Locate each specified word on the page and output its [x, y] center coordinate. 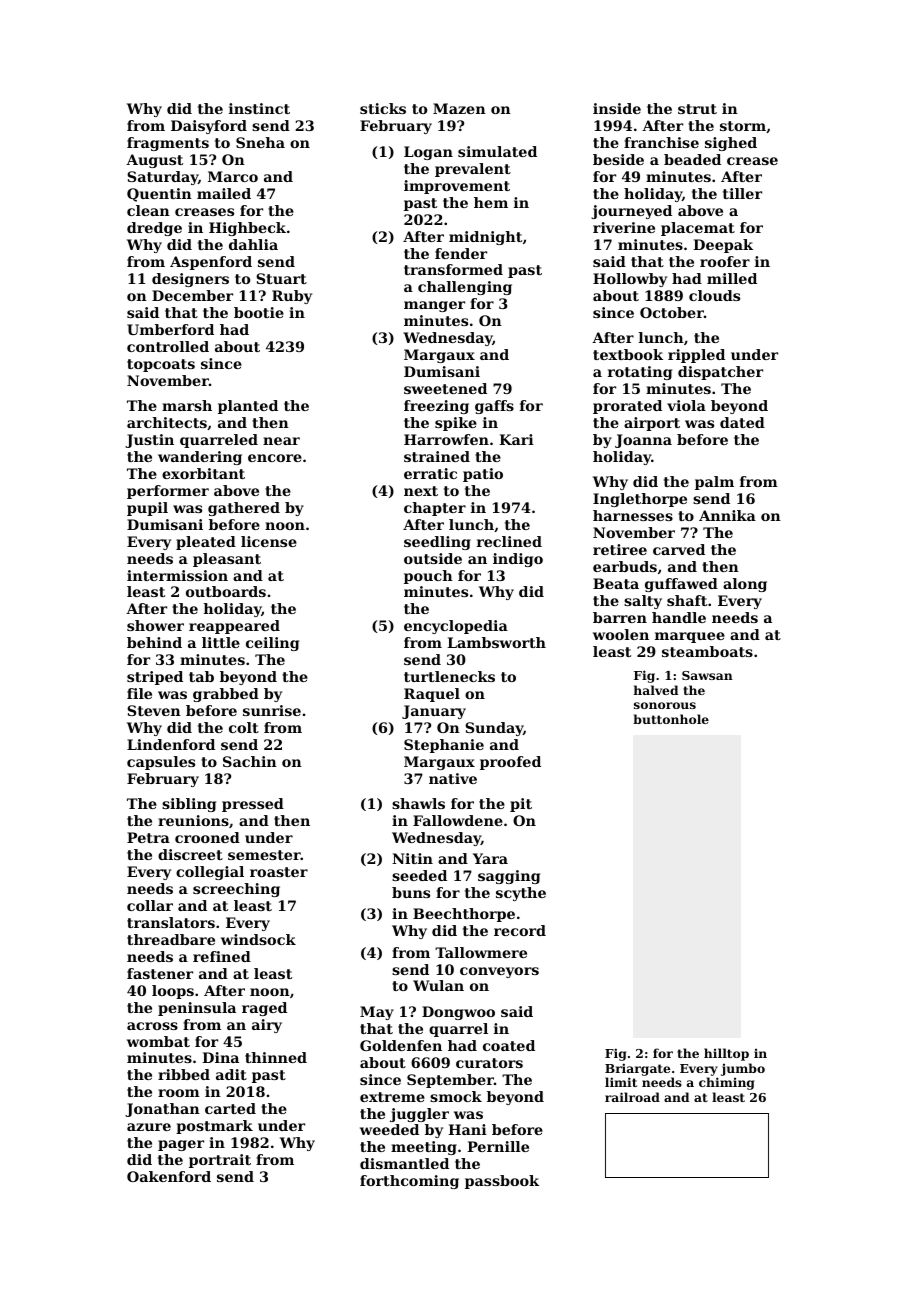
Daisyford [209, 127]
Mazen [459, 108]
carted [230, 1108]
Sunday [494, 729]
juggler [419, 1115]
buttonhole [671, 719]
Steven [154, 710]
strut [697, 109]
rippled [696, 356]
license [269, 541]
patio [483, 475]
